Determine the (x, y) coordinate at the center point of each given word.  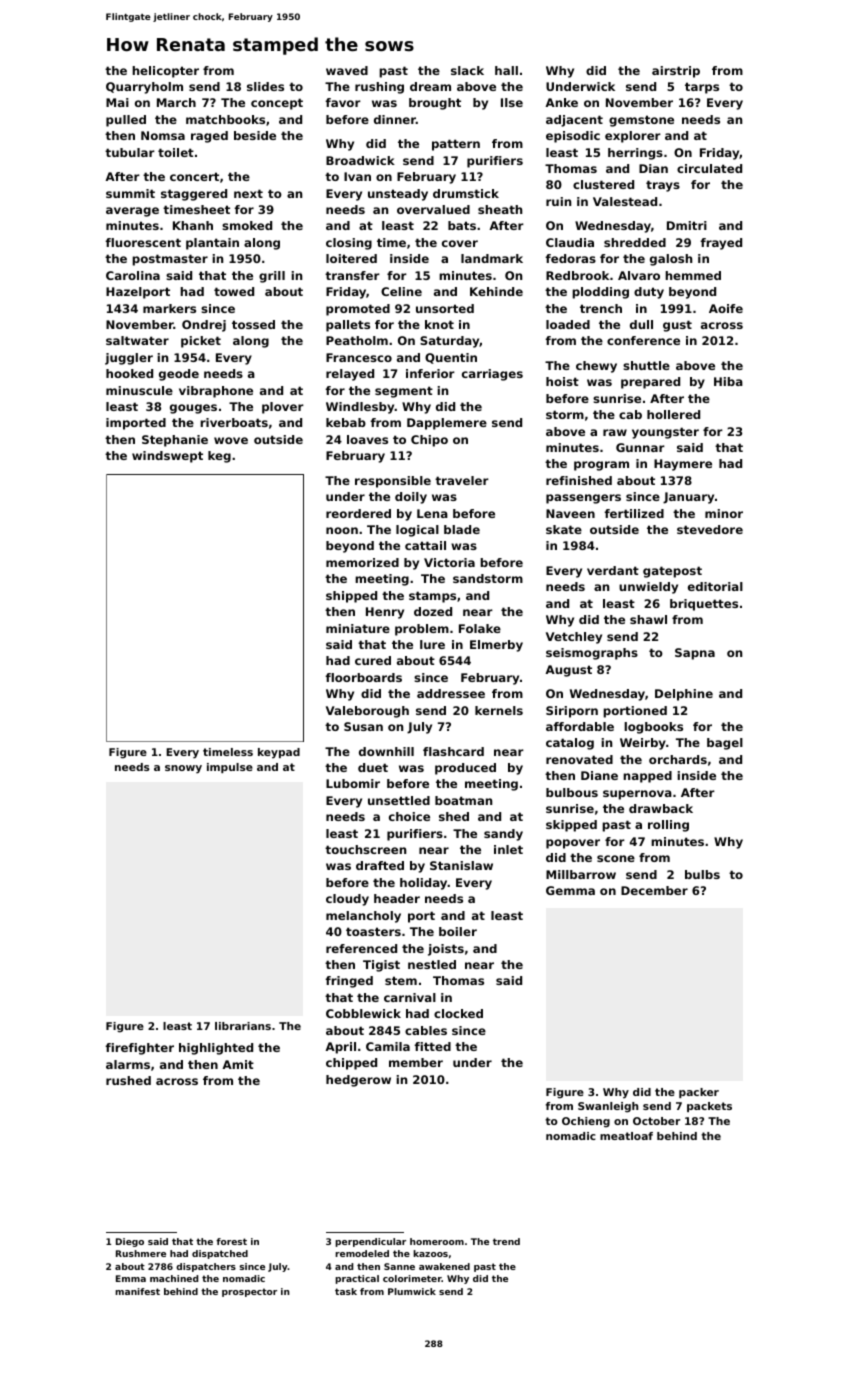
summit (130, 193)
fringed (349, 982)
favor (343, 102)
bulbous (572, 792)
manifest (137, 1291)
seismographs (592, 654)
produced (465, 769)
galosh (671, 260)
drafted (380, 865)
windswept (167, 457)
